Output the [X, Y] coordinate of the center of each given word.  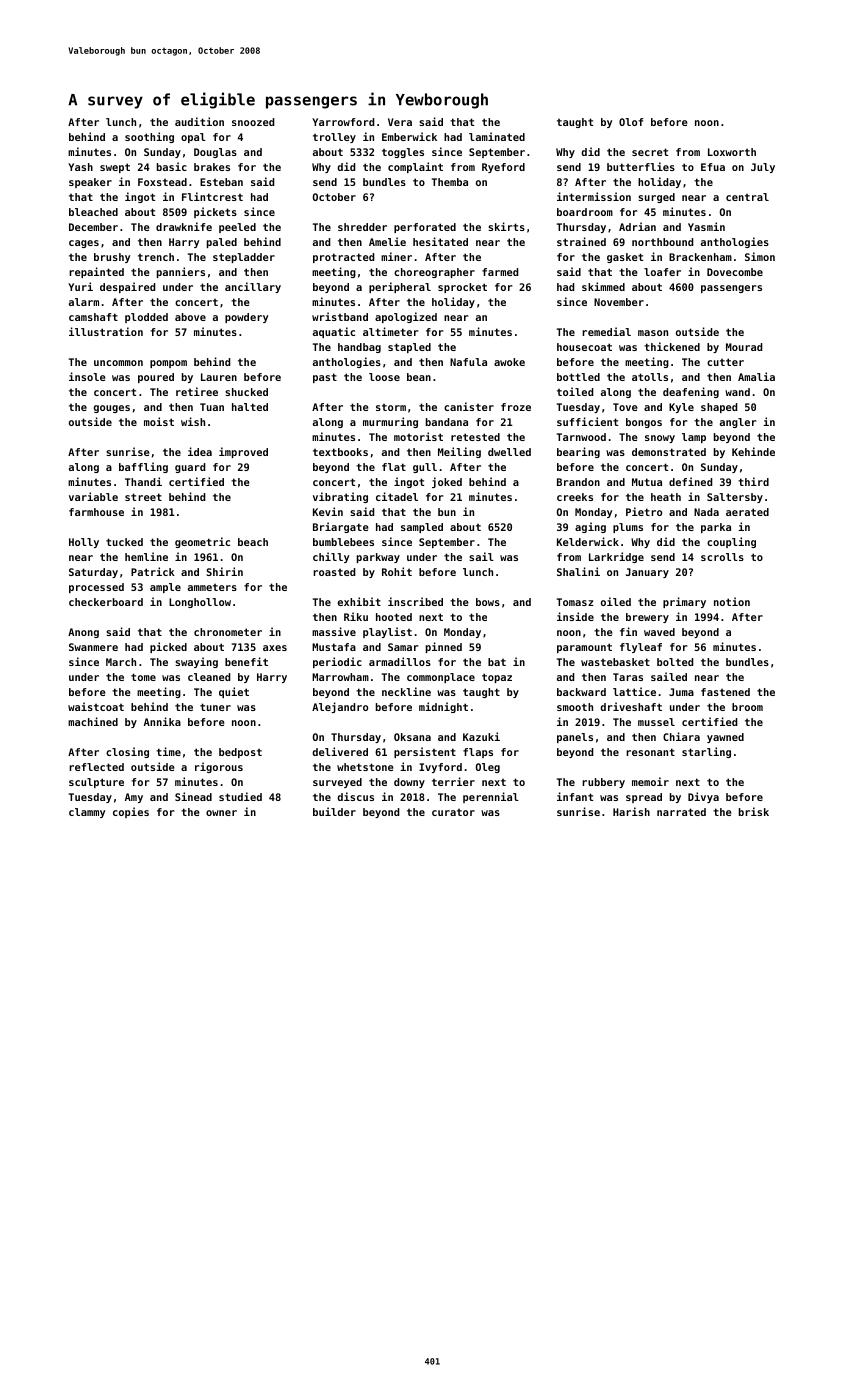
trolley [334, 138]
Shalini [578, 571]
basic [172, 166]
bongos [644, 423]
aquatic [334, 332]
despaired [128, 287]
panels [575, 738]
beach [253, 542]
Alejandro [340, 707]
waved [659, 632]
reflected [96, 767]
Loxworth [732, 152]
